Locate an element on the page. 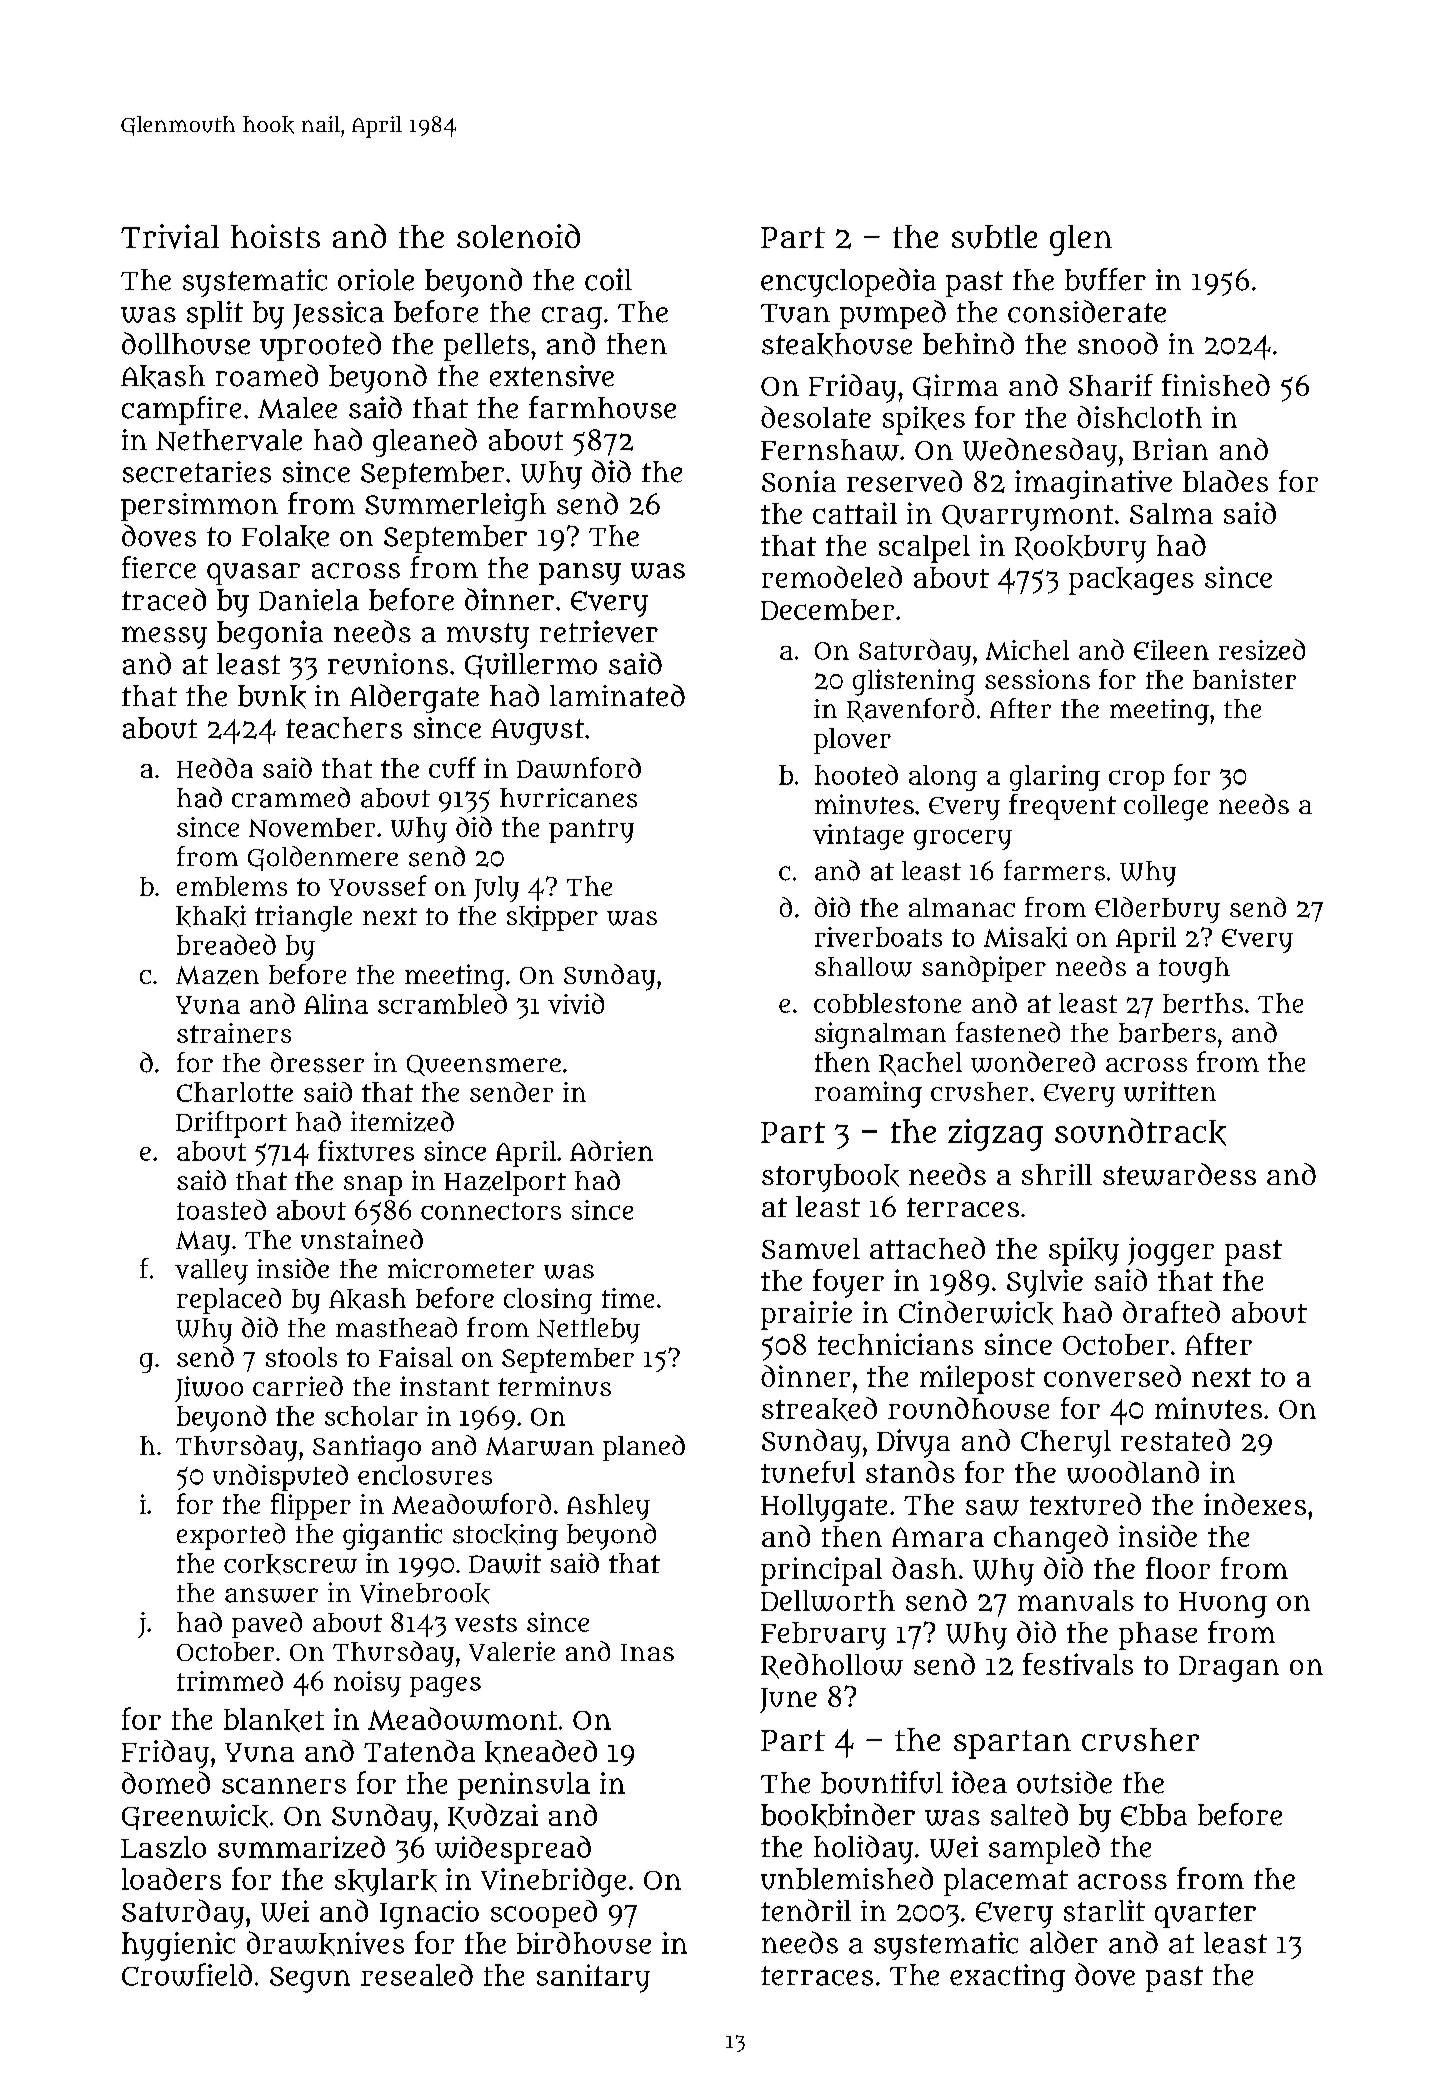 This page has height=2100, width=1450. buffer is located at coordinates (1105, 279).
